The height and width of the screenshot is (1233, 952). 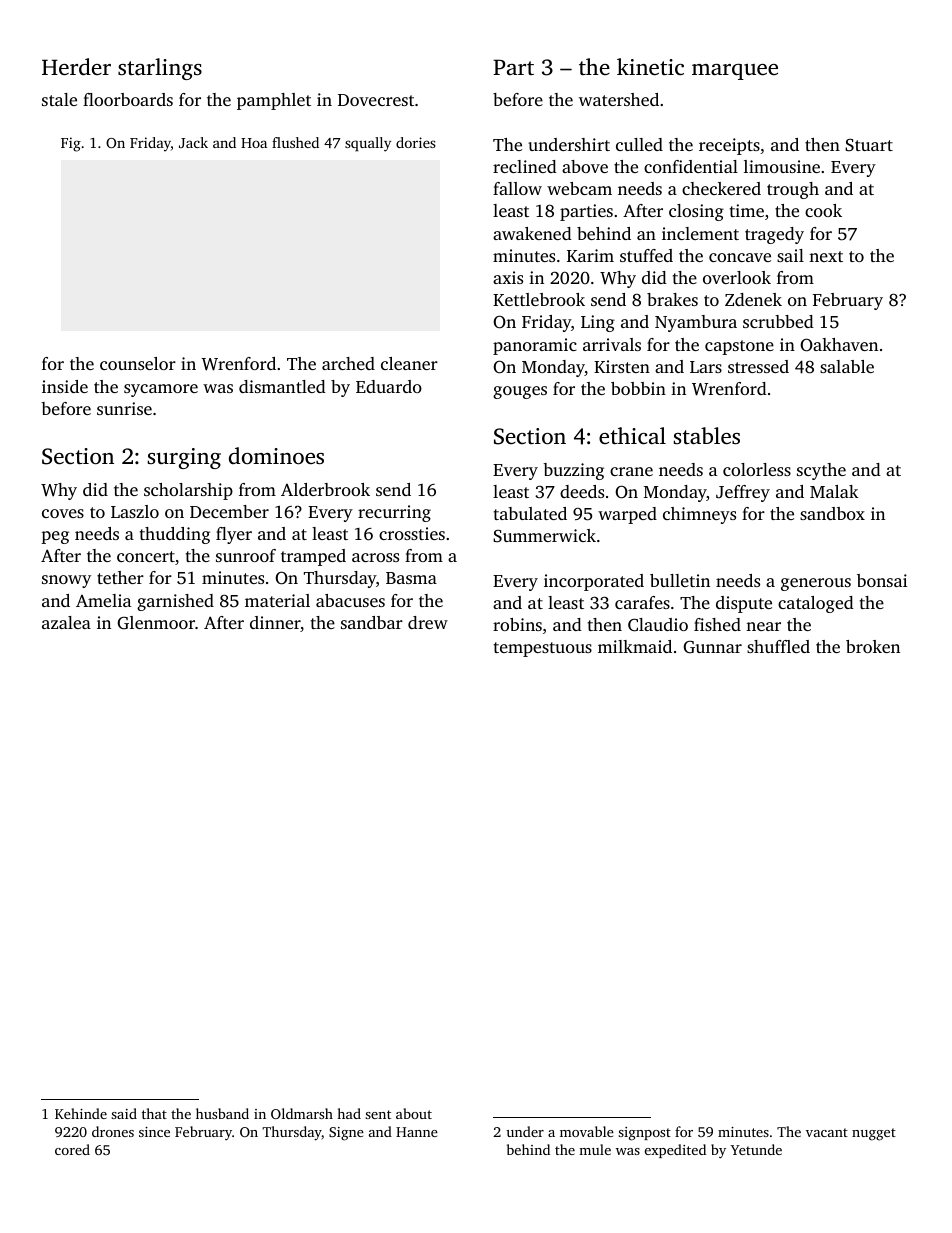 What do you see at coordinates (579, 188) in the screenshot?
I see `webcam` at bounding box center [579, 188].
